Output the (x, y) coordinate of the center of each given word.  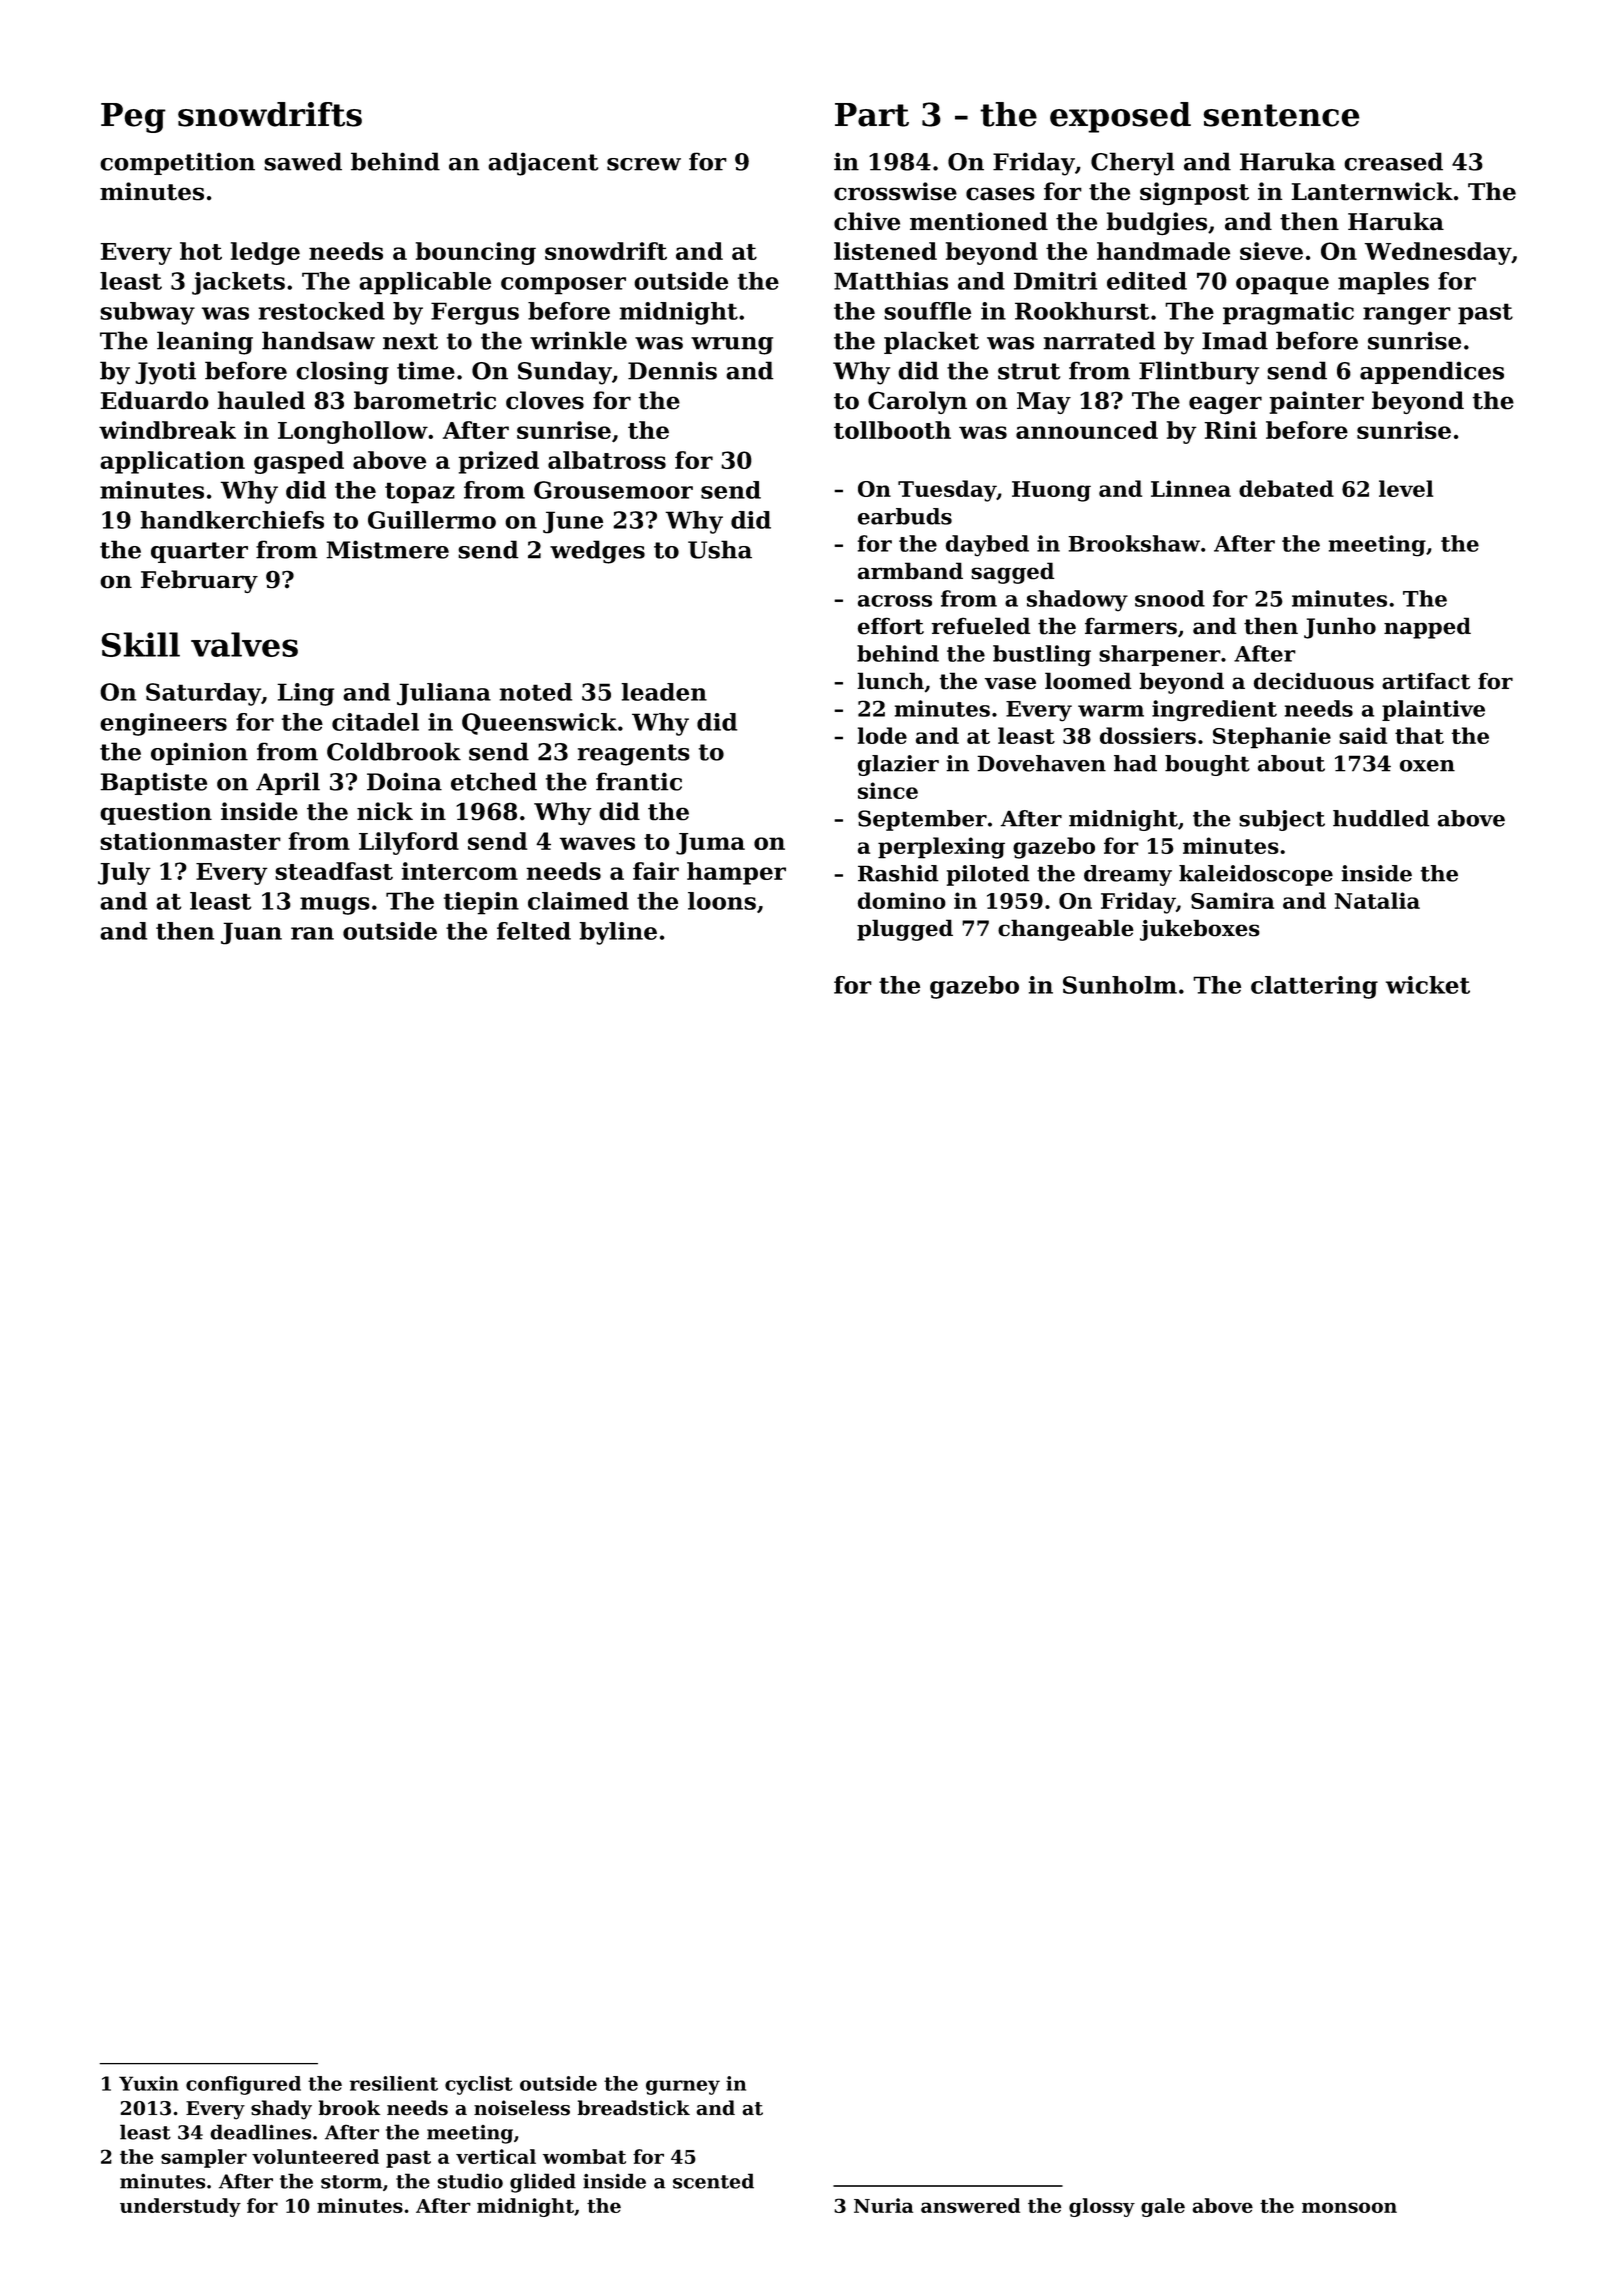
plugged (905, 930)
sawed (303, 161)
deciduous (1314, 681)
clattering (1314, 987)
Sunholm (1120, 985)
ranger (1407, 316)
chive (867, 221)
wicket (1428, 985)
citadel (375, 722)
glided (543, 2183)
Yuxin (149, 2083)
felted (534, 931)
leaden (664, 692)
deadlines (260, 2132)
